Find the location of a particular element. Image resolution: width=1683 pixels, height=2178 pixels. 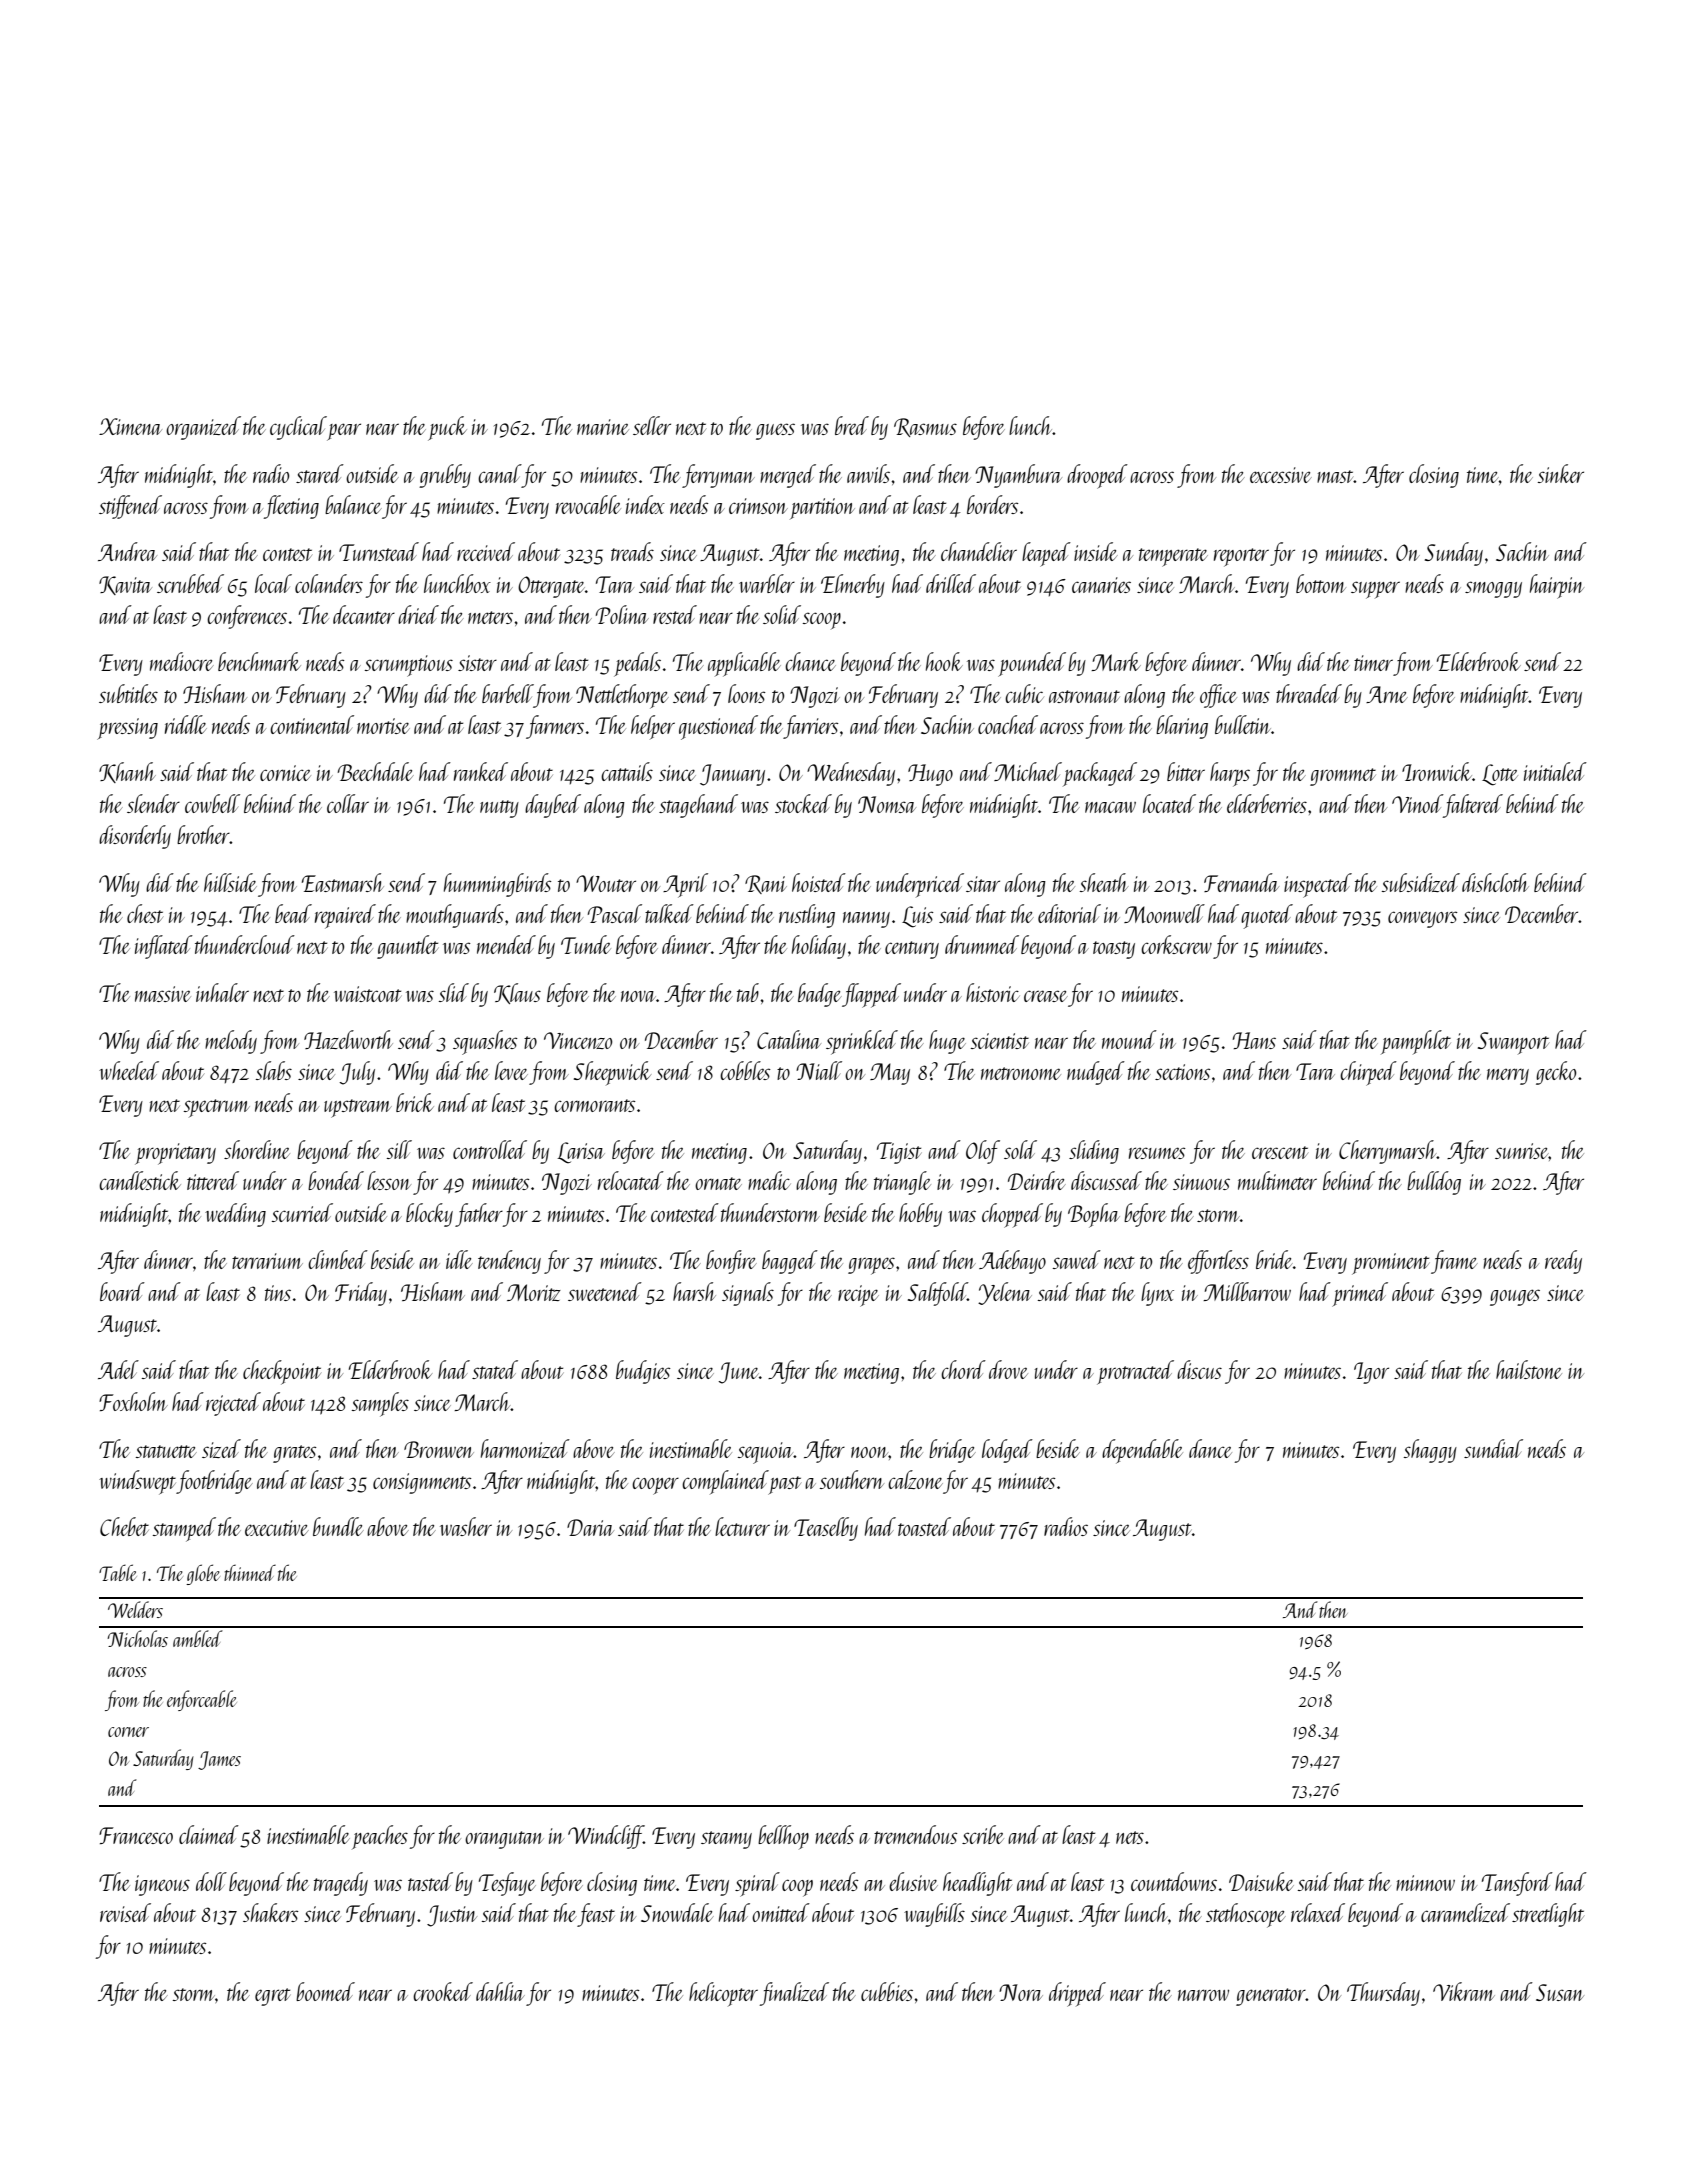

waybills is located at coordinates (934, 1915).
